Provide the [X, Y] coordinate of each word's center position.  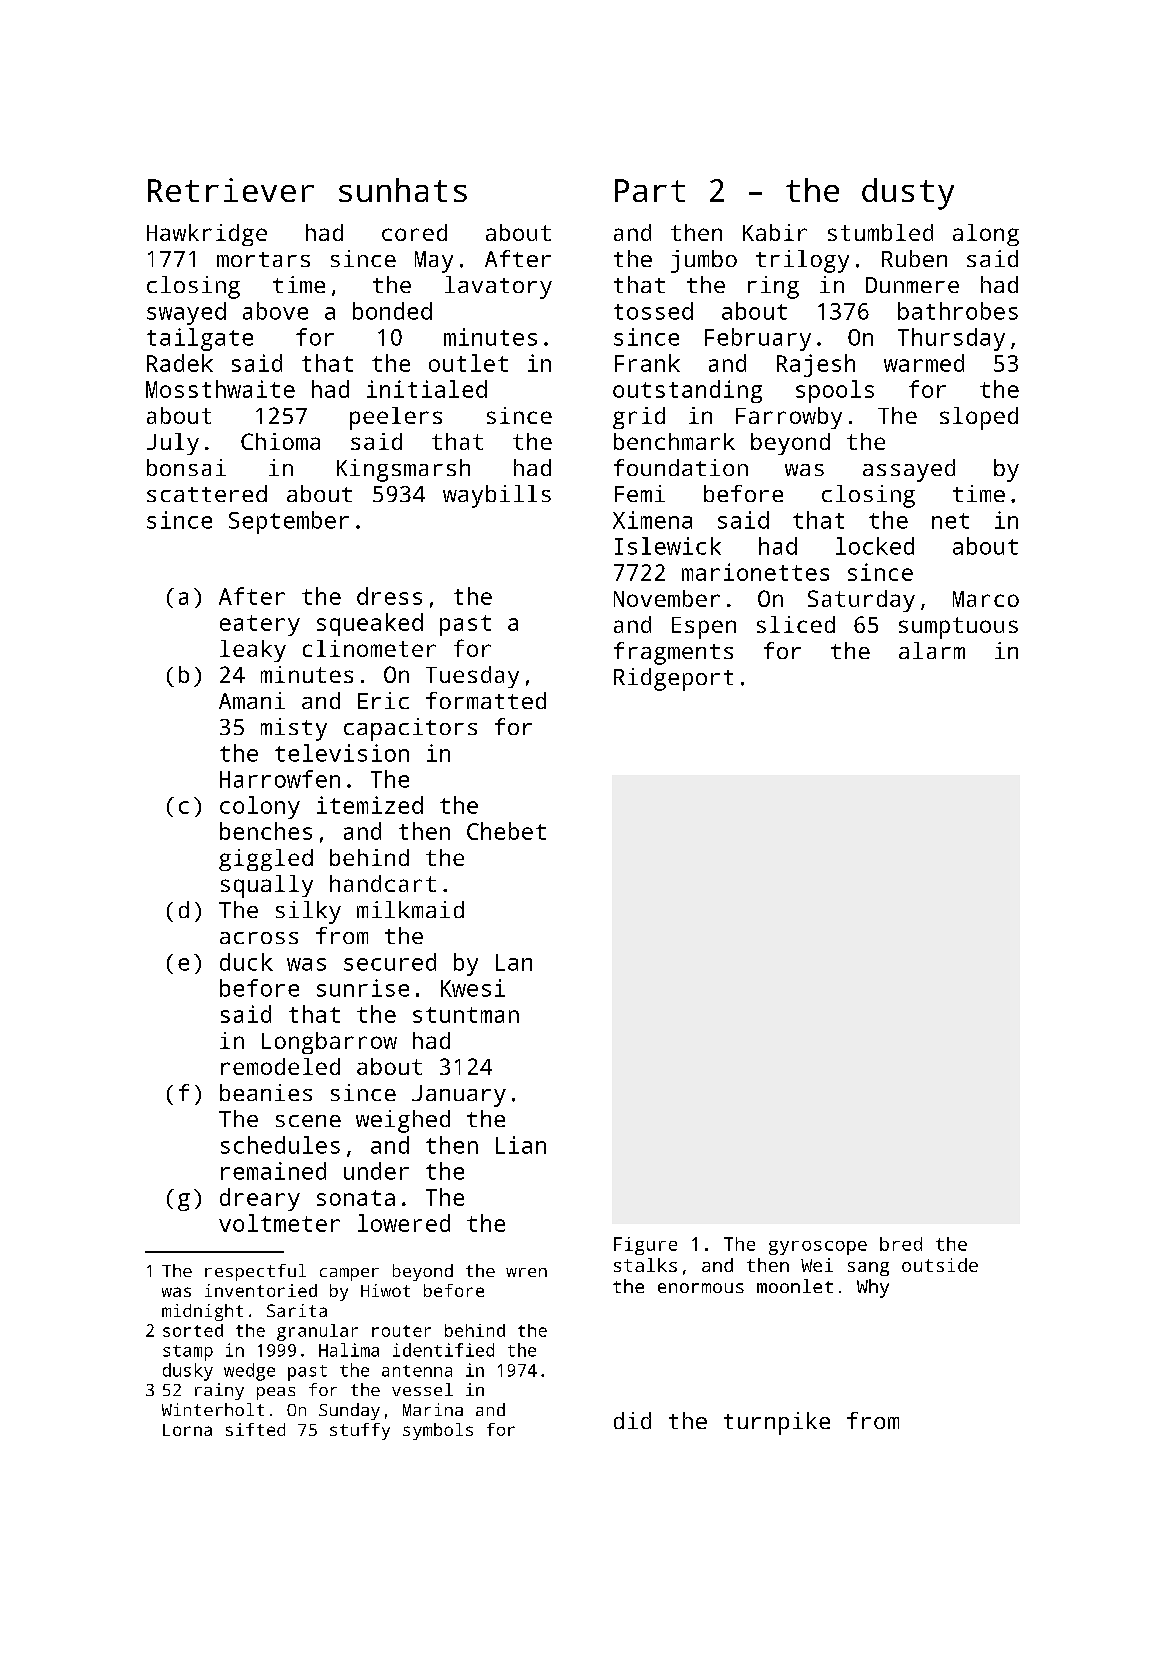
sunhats [403, 190]
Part [650, 190]
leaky [253, 651]
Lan [514, 962]
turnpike [777, 1423]
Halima [349, 1350]
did [632, 1420]
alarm [932, 650]
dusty [908, 194]
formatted [486, 700]
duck [246, 962]
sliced [796, 624]
